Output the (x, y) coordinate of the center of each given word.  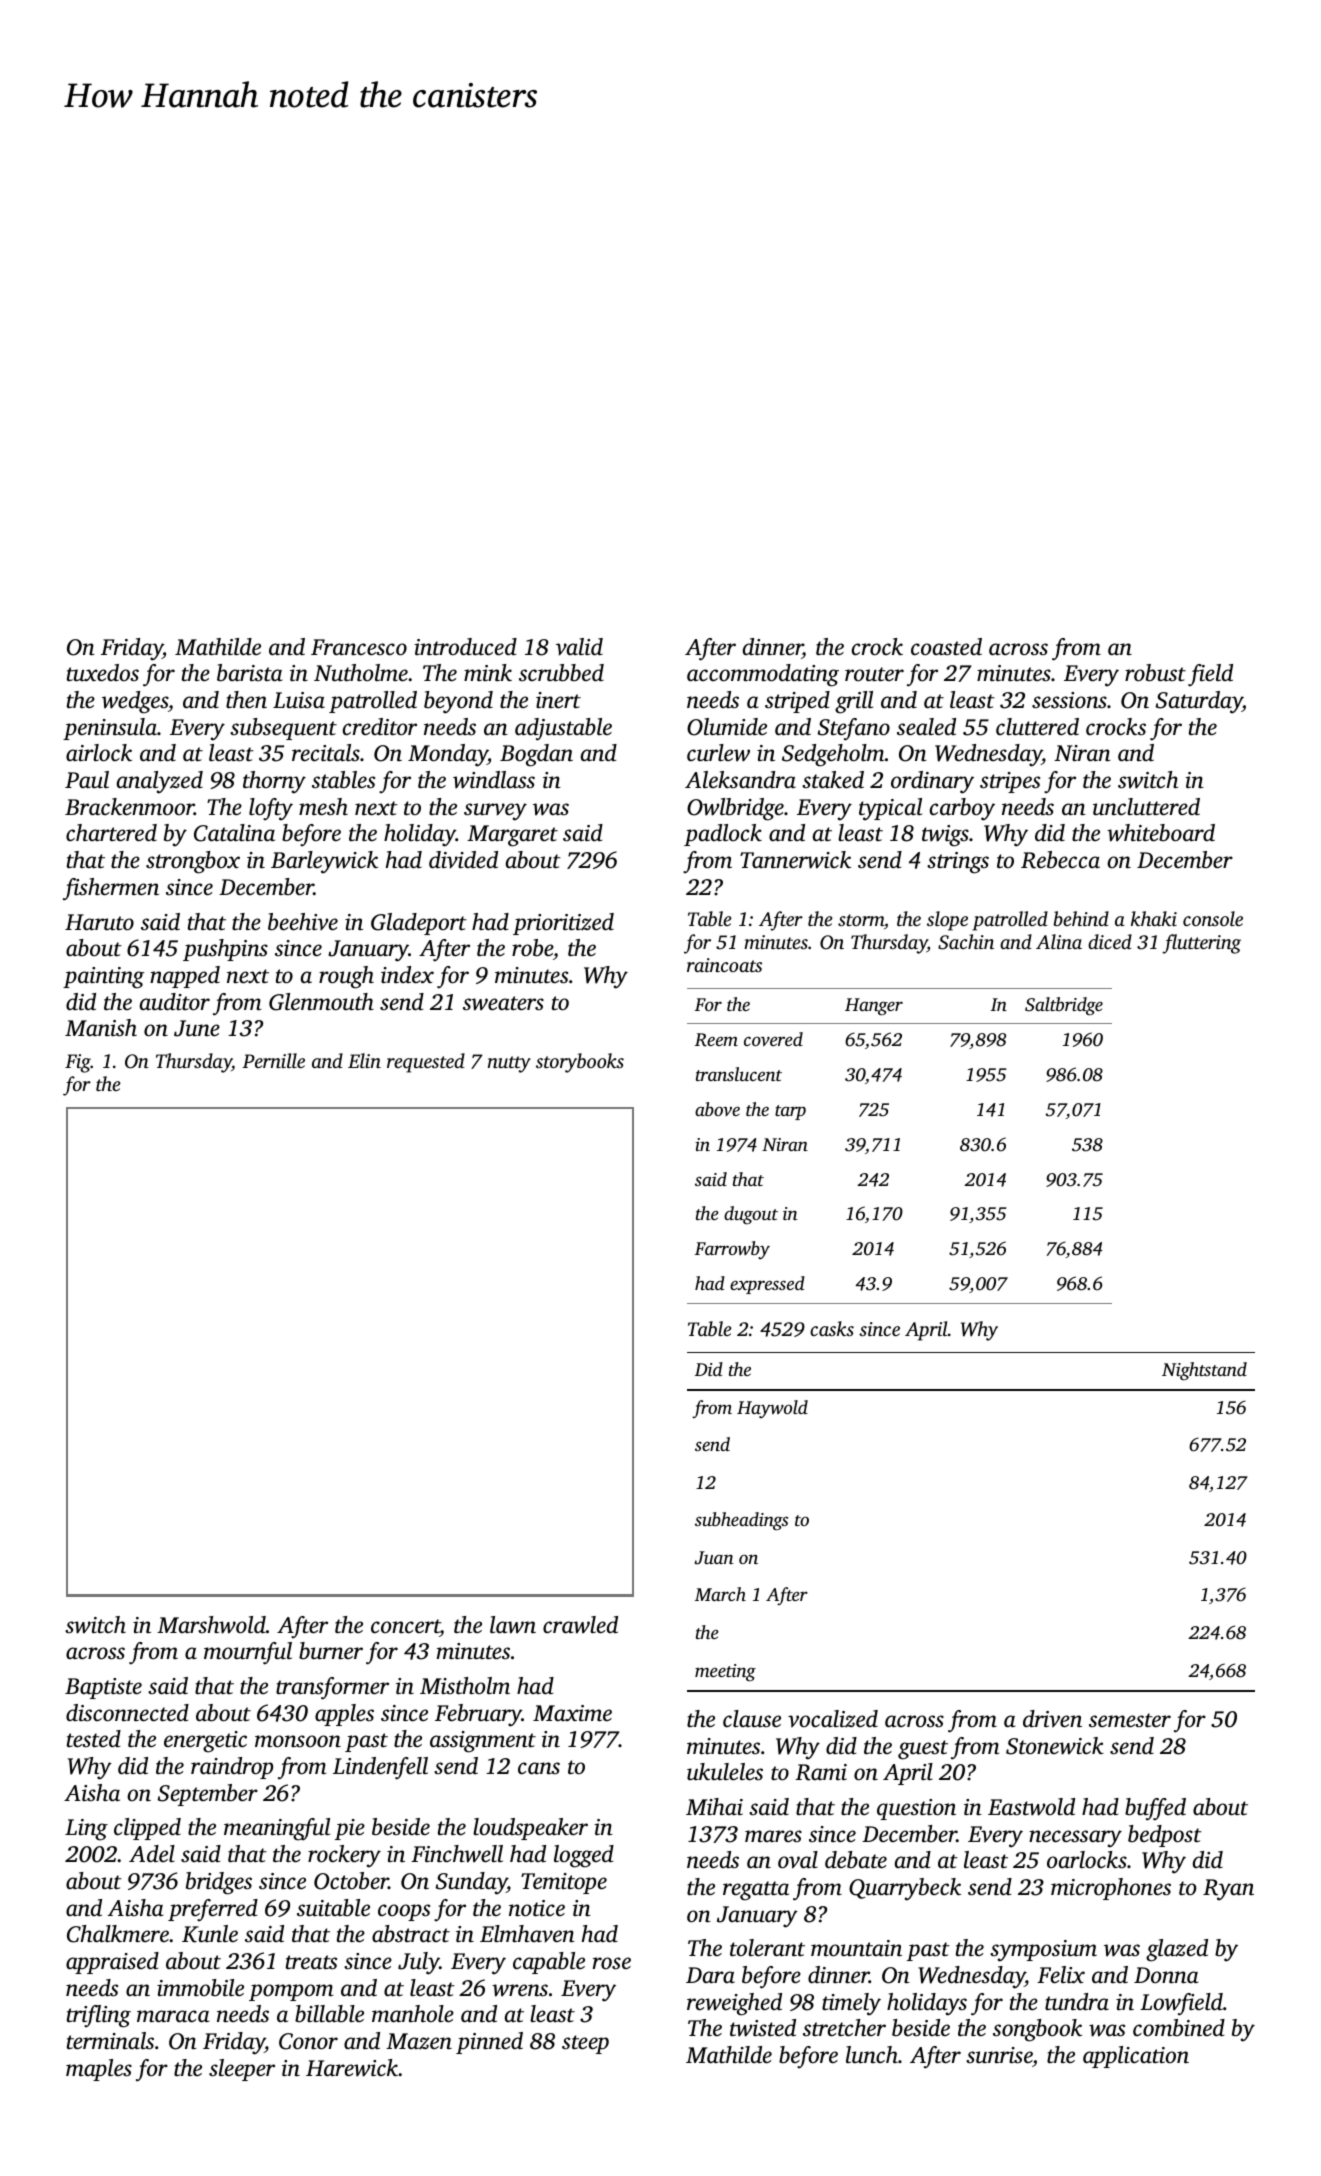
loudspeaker (530, 1829)
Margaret (512, 836)
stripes (1010, 782)
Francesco (359, 647)
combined (1179, 2028)
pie (350, 1829)
